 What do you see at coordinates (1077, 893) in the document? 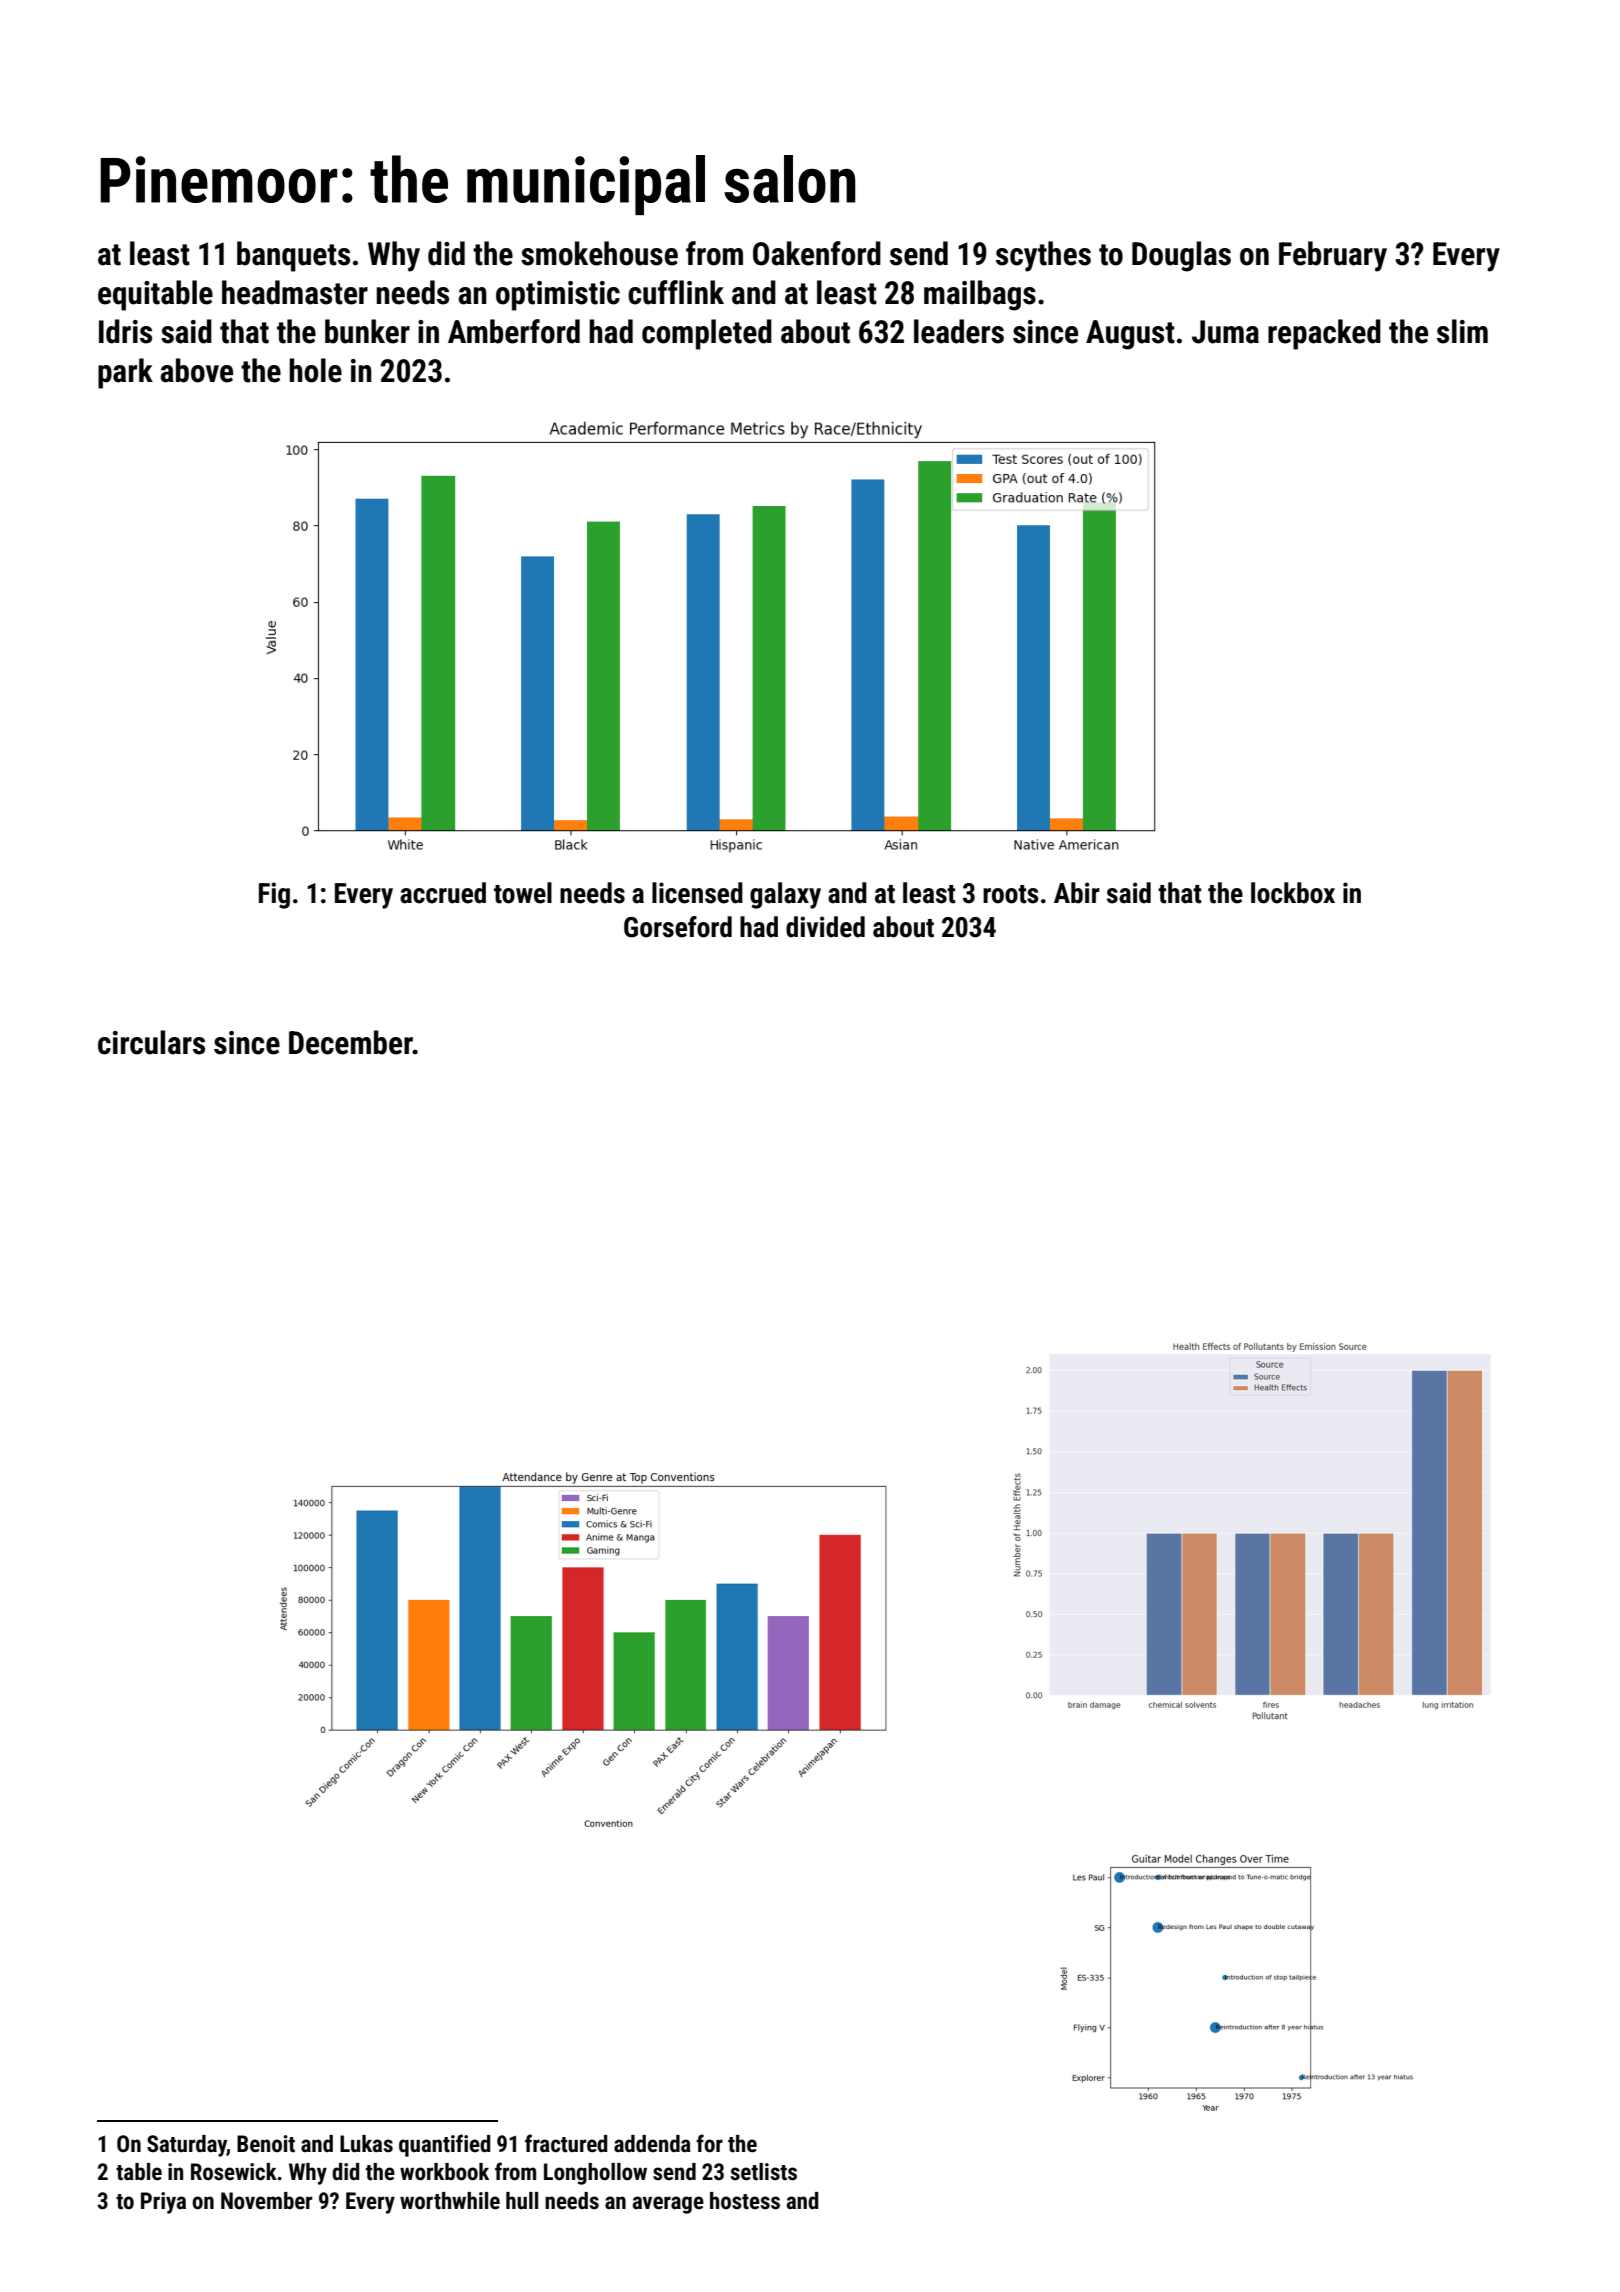
I see `Abir` at bounding box center [1077, 893].
